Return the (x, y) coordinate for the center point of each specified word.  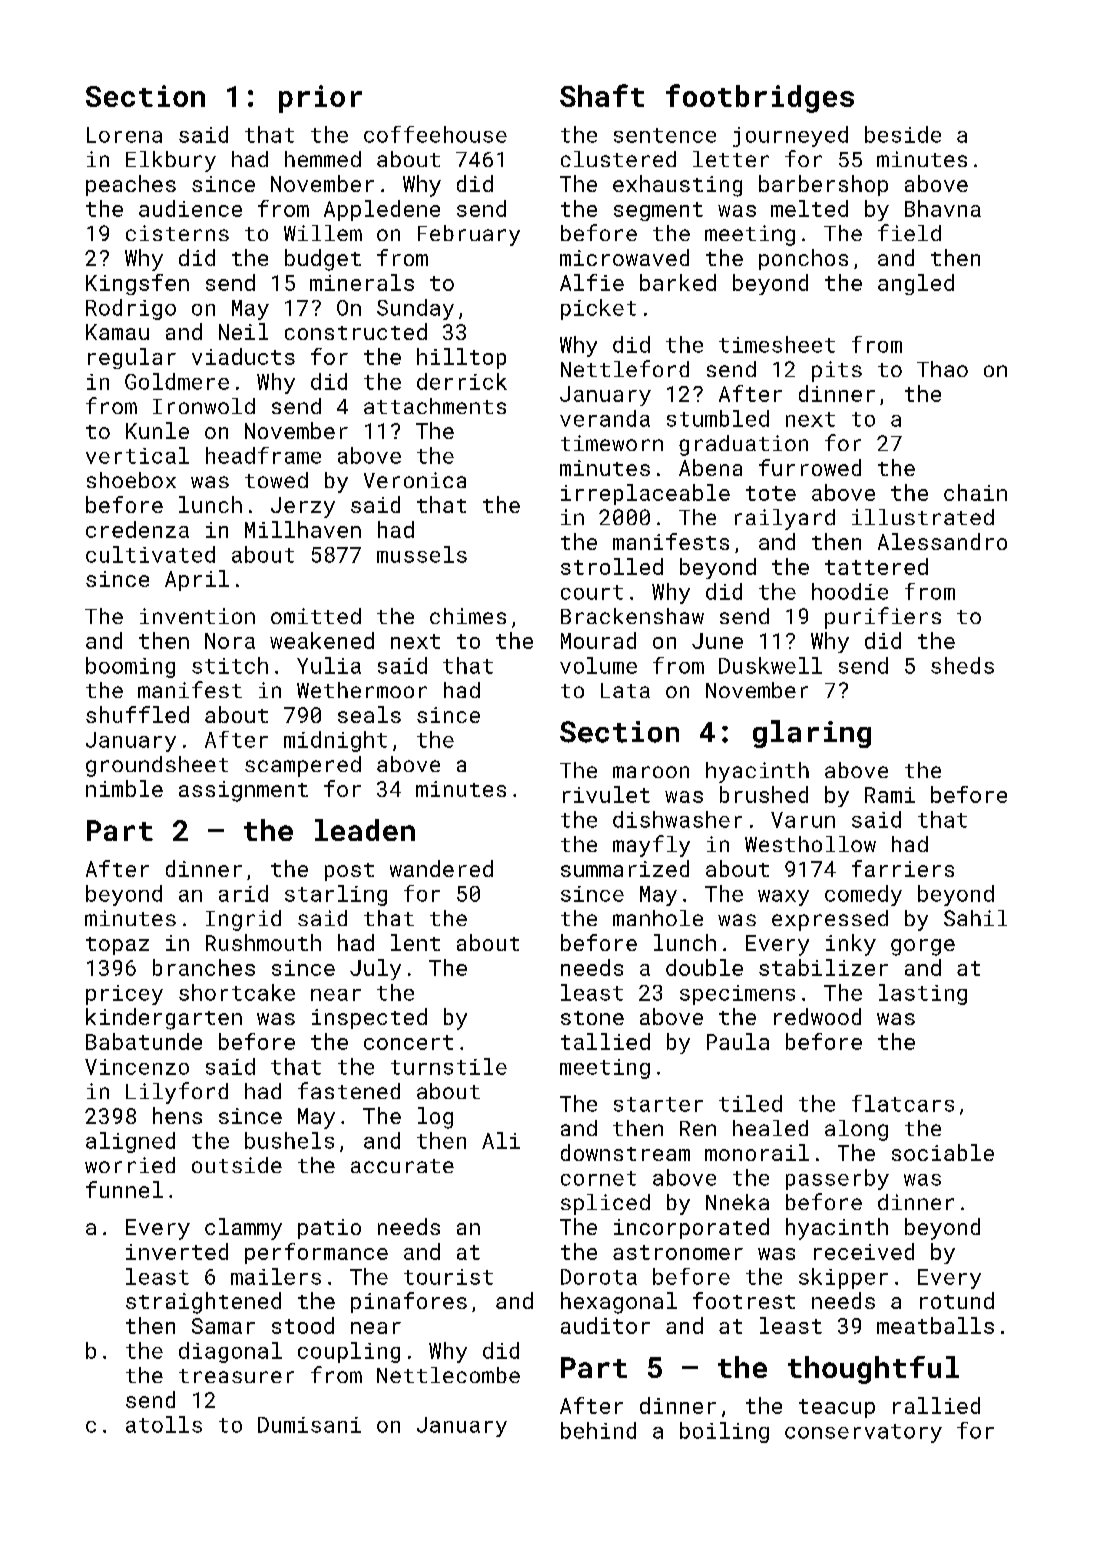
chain (975, 492)
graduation (743, 445)
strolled (612, 566)
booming (130, 667)
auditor (605, 1325)
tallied (605, 1041)
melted (809, 208)
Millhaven (303, 529)
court (592, 592)
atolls (164, 1424)
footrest (744, 1300)
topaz (117, 946)
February (469, 235)
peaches (131, 185)
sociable (943, 1152)
